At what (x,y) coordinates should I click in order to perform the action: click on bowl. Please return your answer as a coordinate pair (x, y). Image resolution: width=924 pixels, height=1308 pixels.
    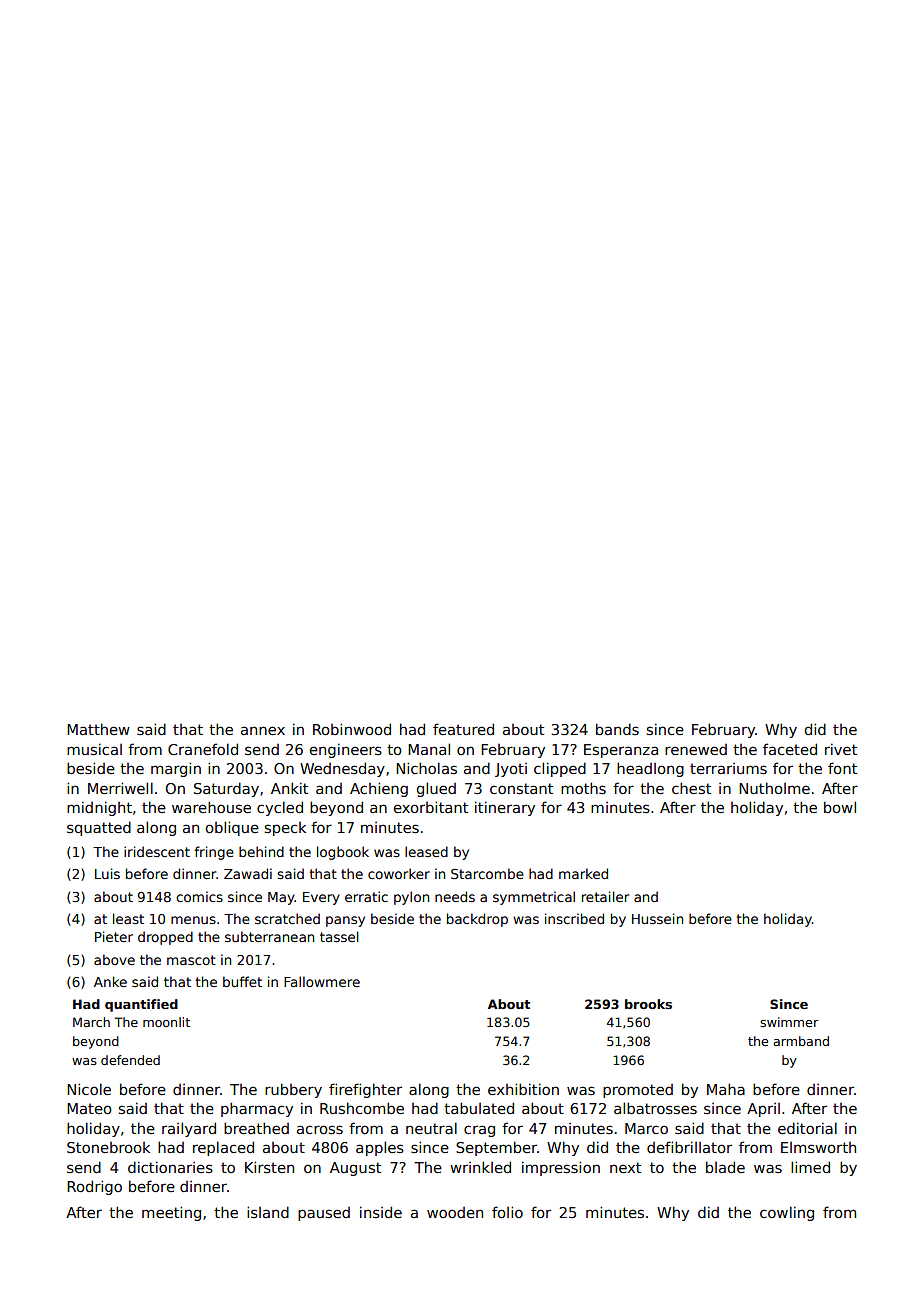
    Looking at the image, I should click on (840, 807).
